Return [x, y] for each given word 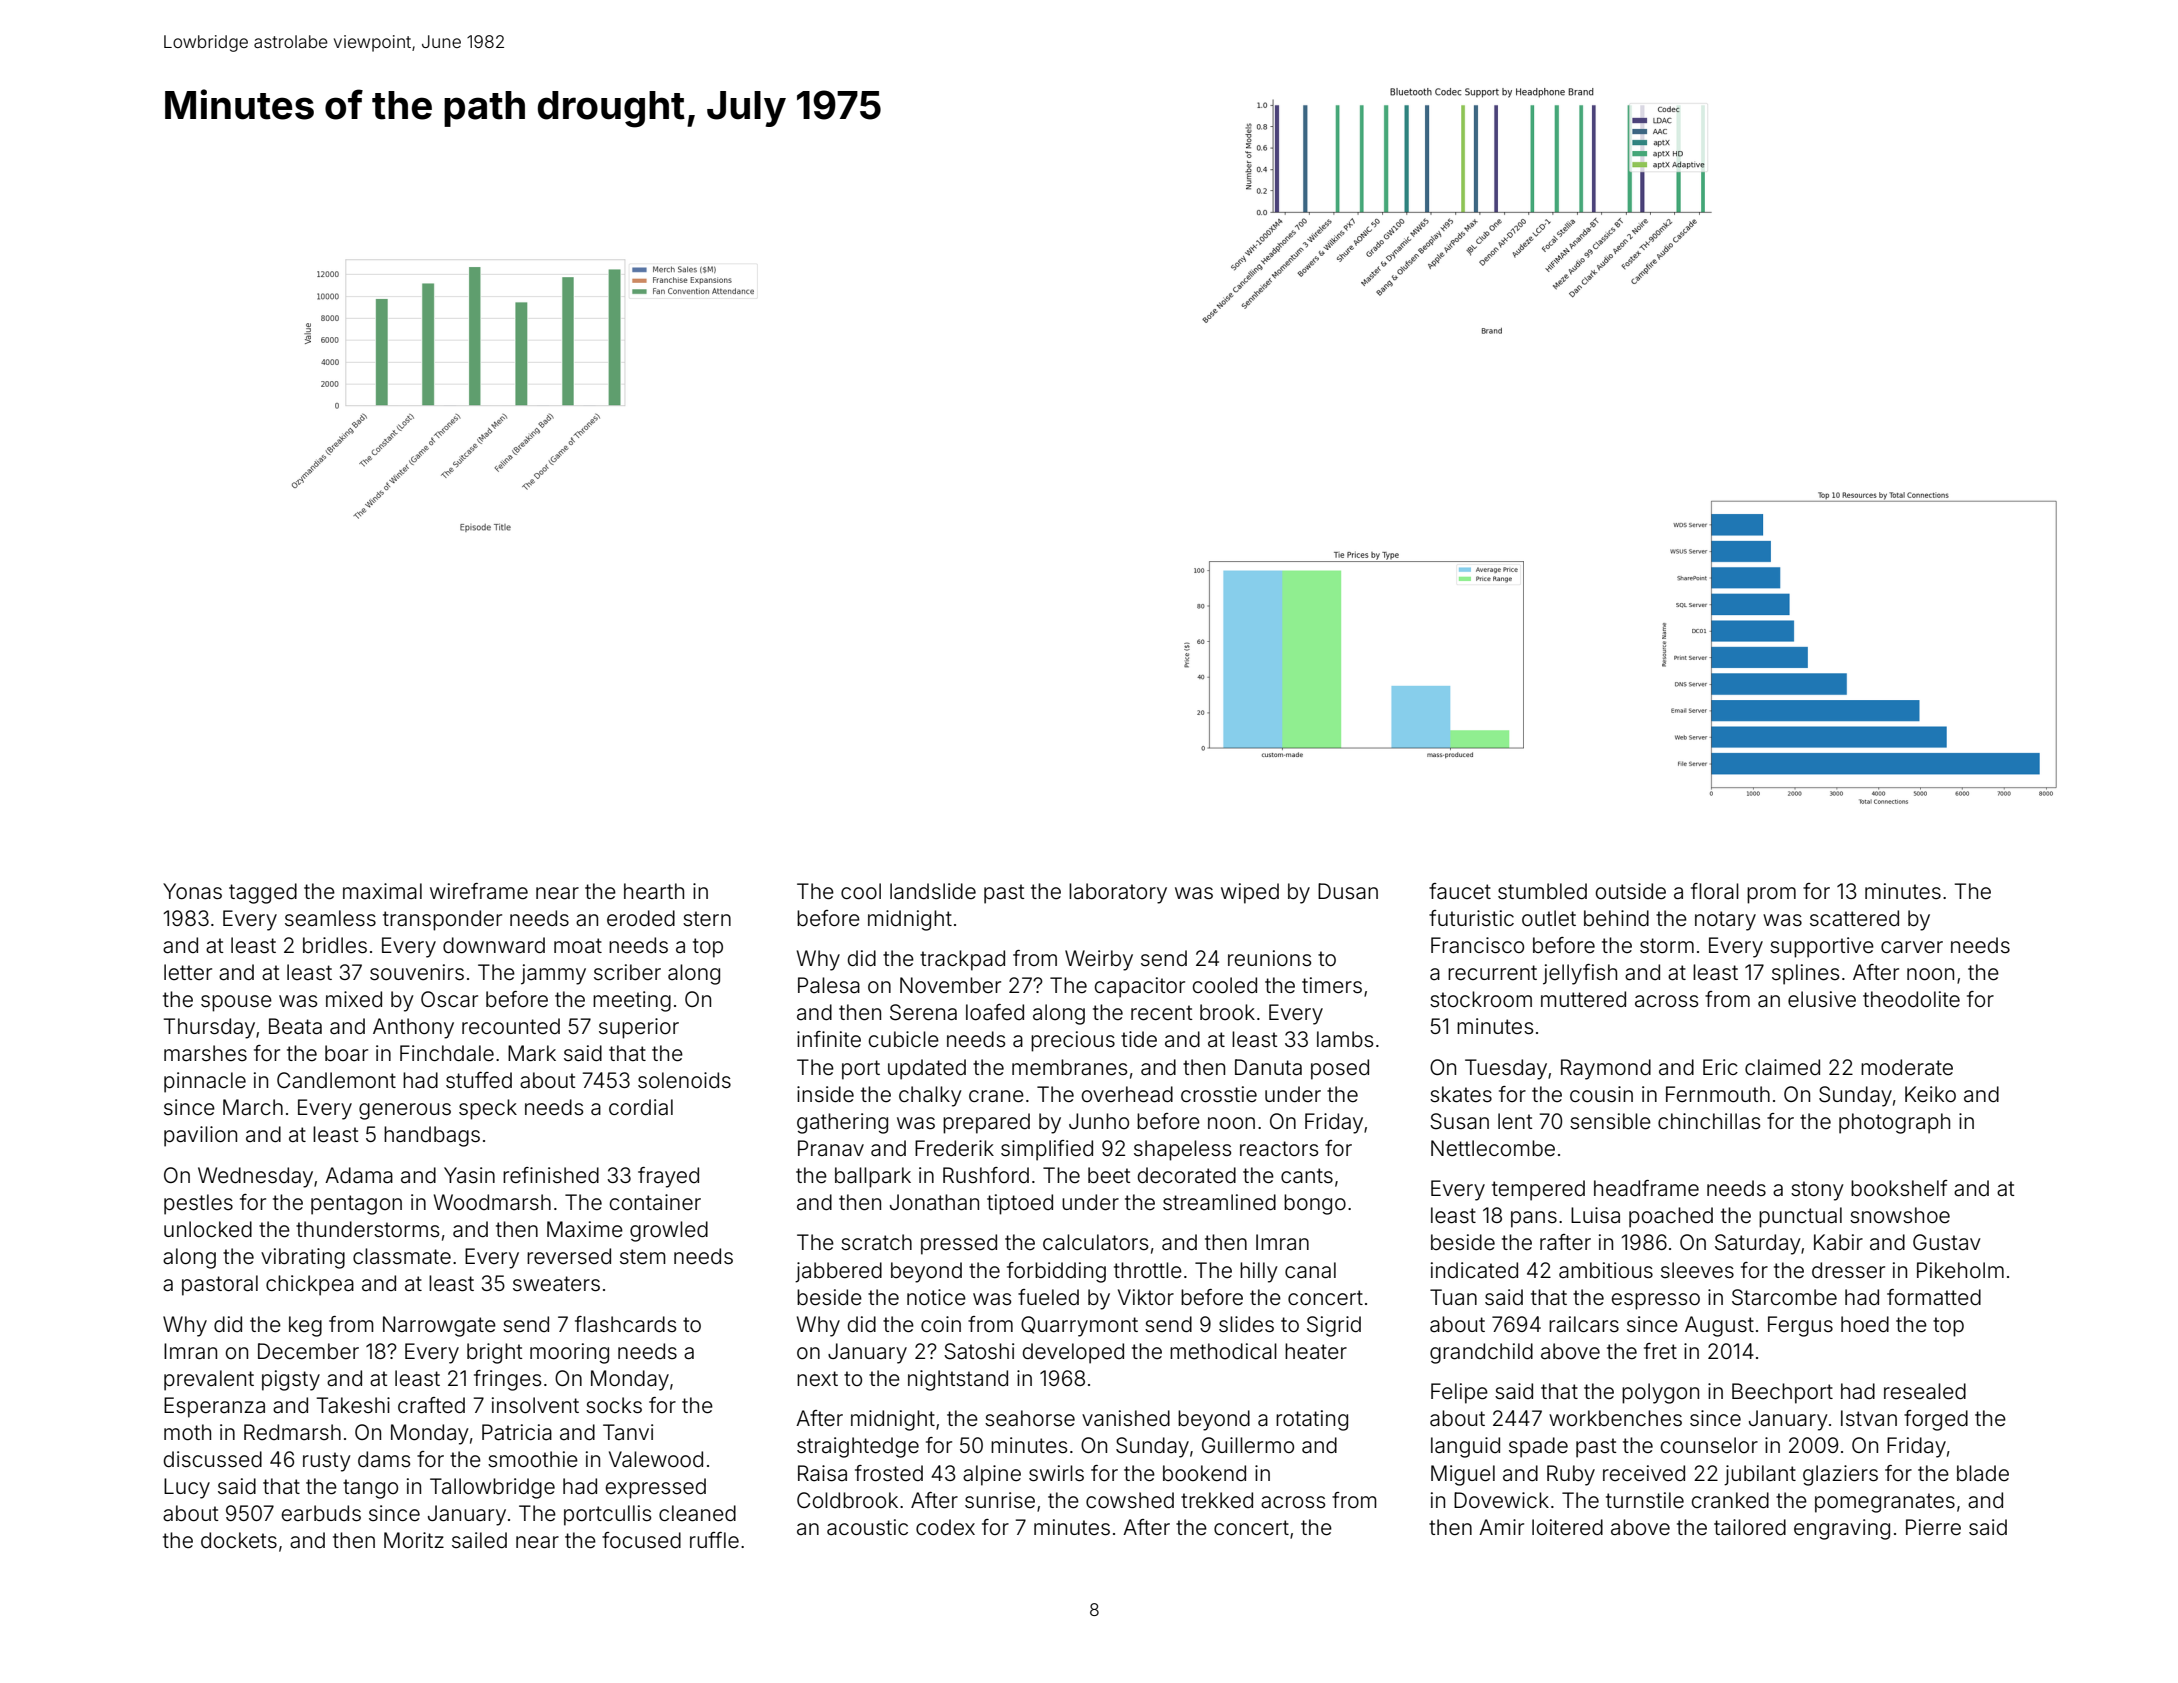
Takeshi [353, 1405]
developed [1073, 1353]
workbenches [1615, 1418]
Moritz [414, 1540]
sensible [1610, 1121]
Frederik [954, 1148]
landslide [933, 891]
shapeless [1182, 1150]
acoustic [867, 1527]
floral [1715, 891]
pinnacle [205, 1082]
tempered [1538, 1190]
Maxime [585, 1229]
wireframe [479, 891]
